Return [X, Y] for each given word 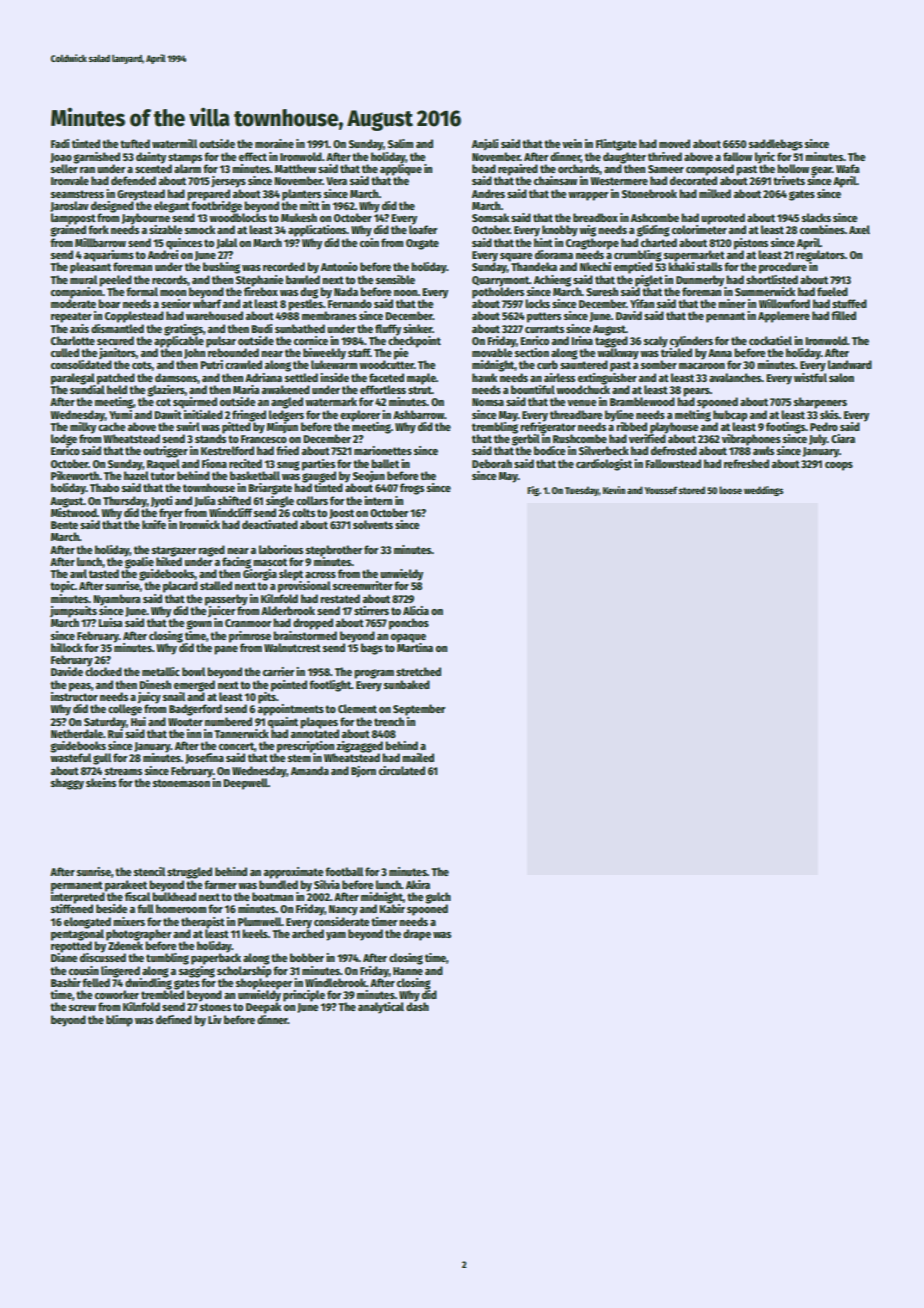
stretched [418, 671]
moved [674, 143]
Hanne [408, 971]
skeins [101, 782]
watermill [174, 143]
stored [692, 490]
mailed [418, 757]
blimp [119, 1021]
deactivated [270, 524]
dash [417, 1006]
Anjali [485, 145]
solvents [373, 524]
